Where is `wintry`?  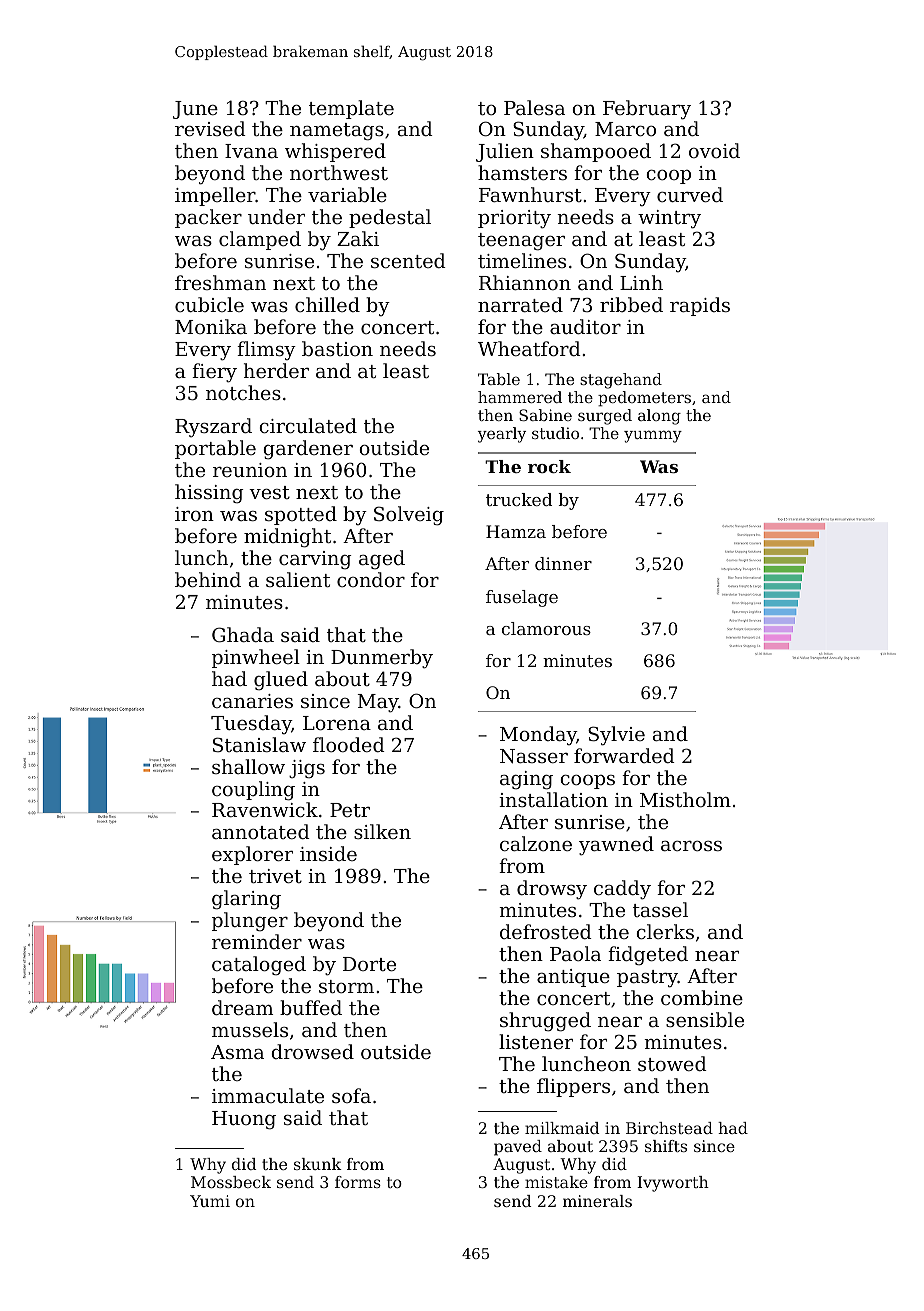
wintry is located at coordinates (669, 219).
